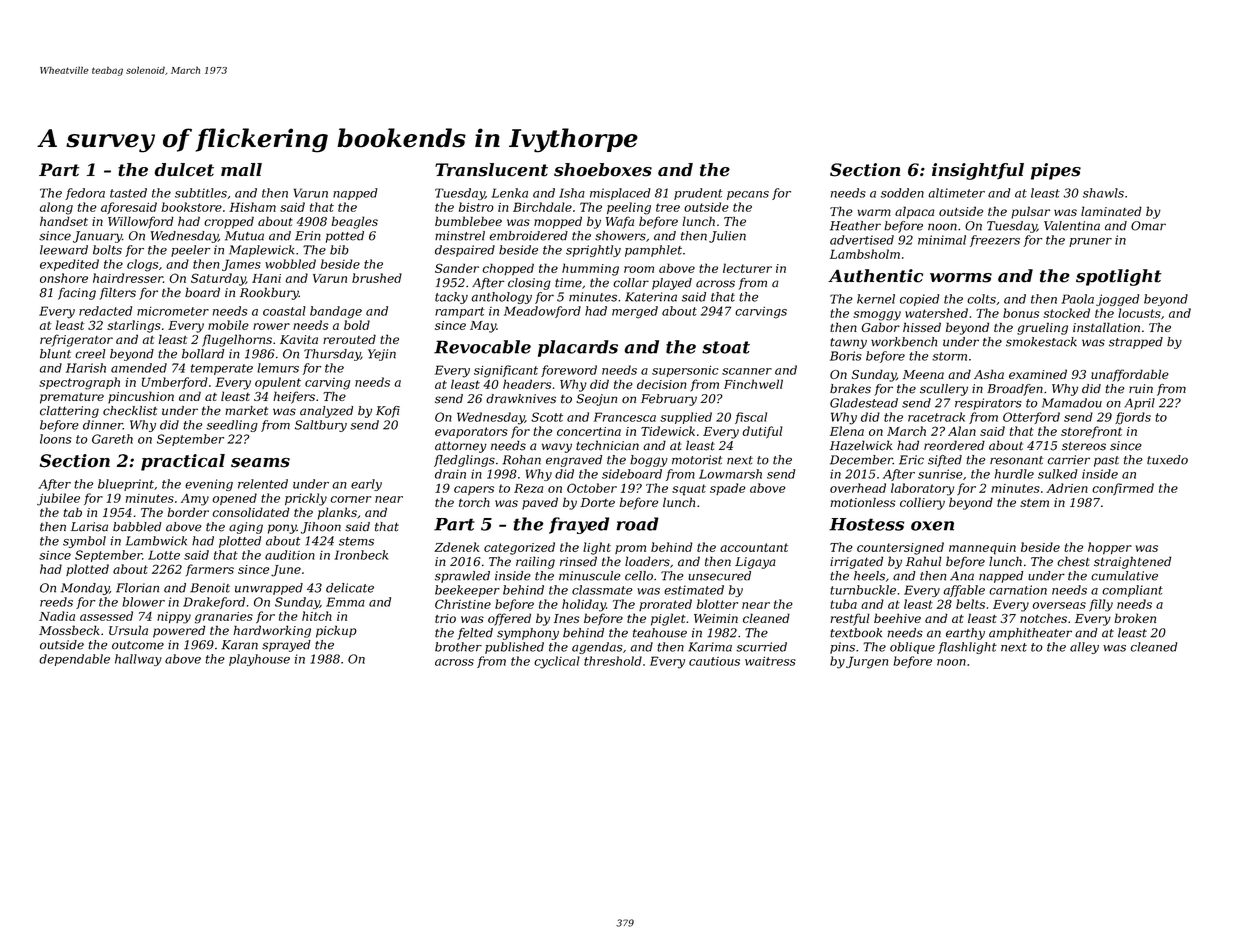 This image has height=952, width=1233. What do you see at coordinates (603, 170) in the image?
I see `shoeboxes` at bounding box center [603, 170].
